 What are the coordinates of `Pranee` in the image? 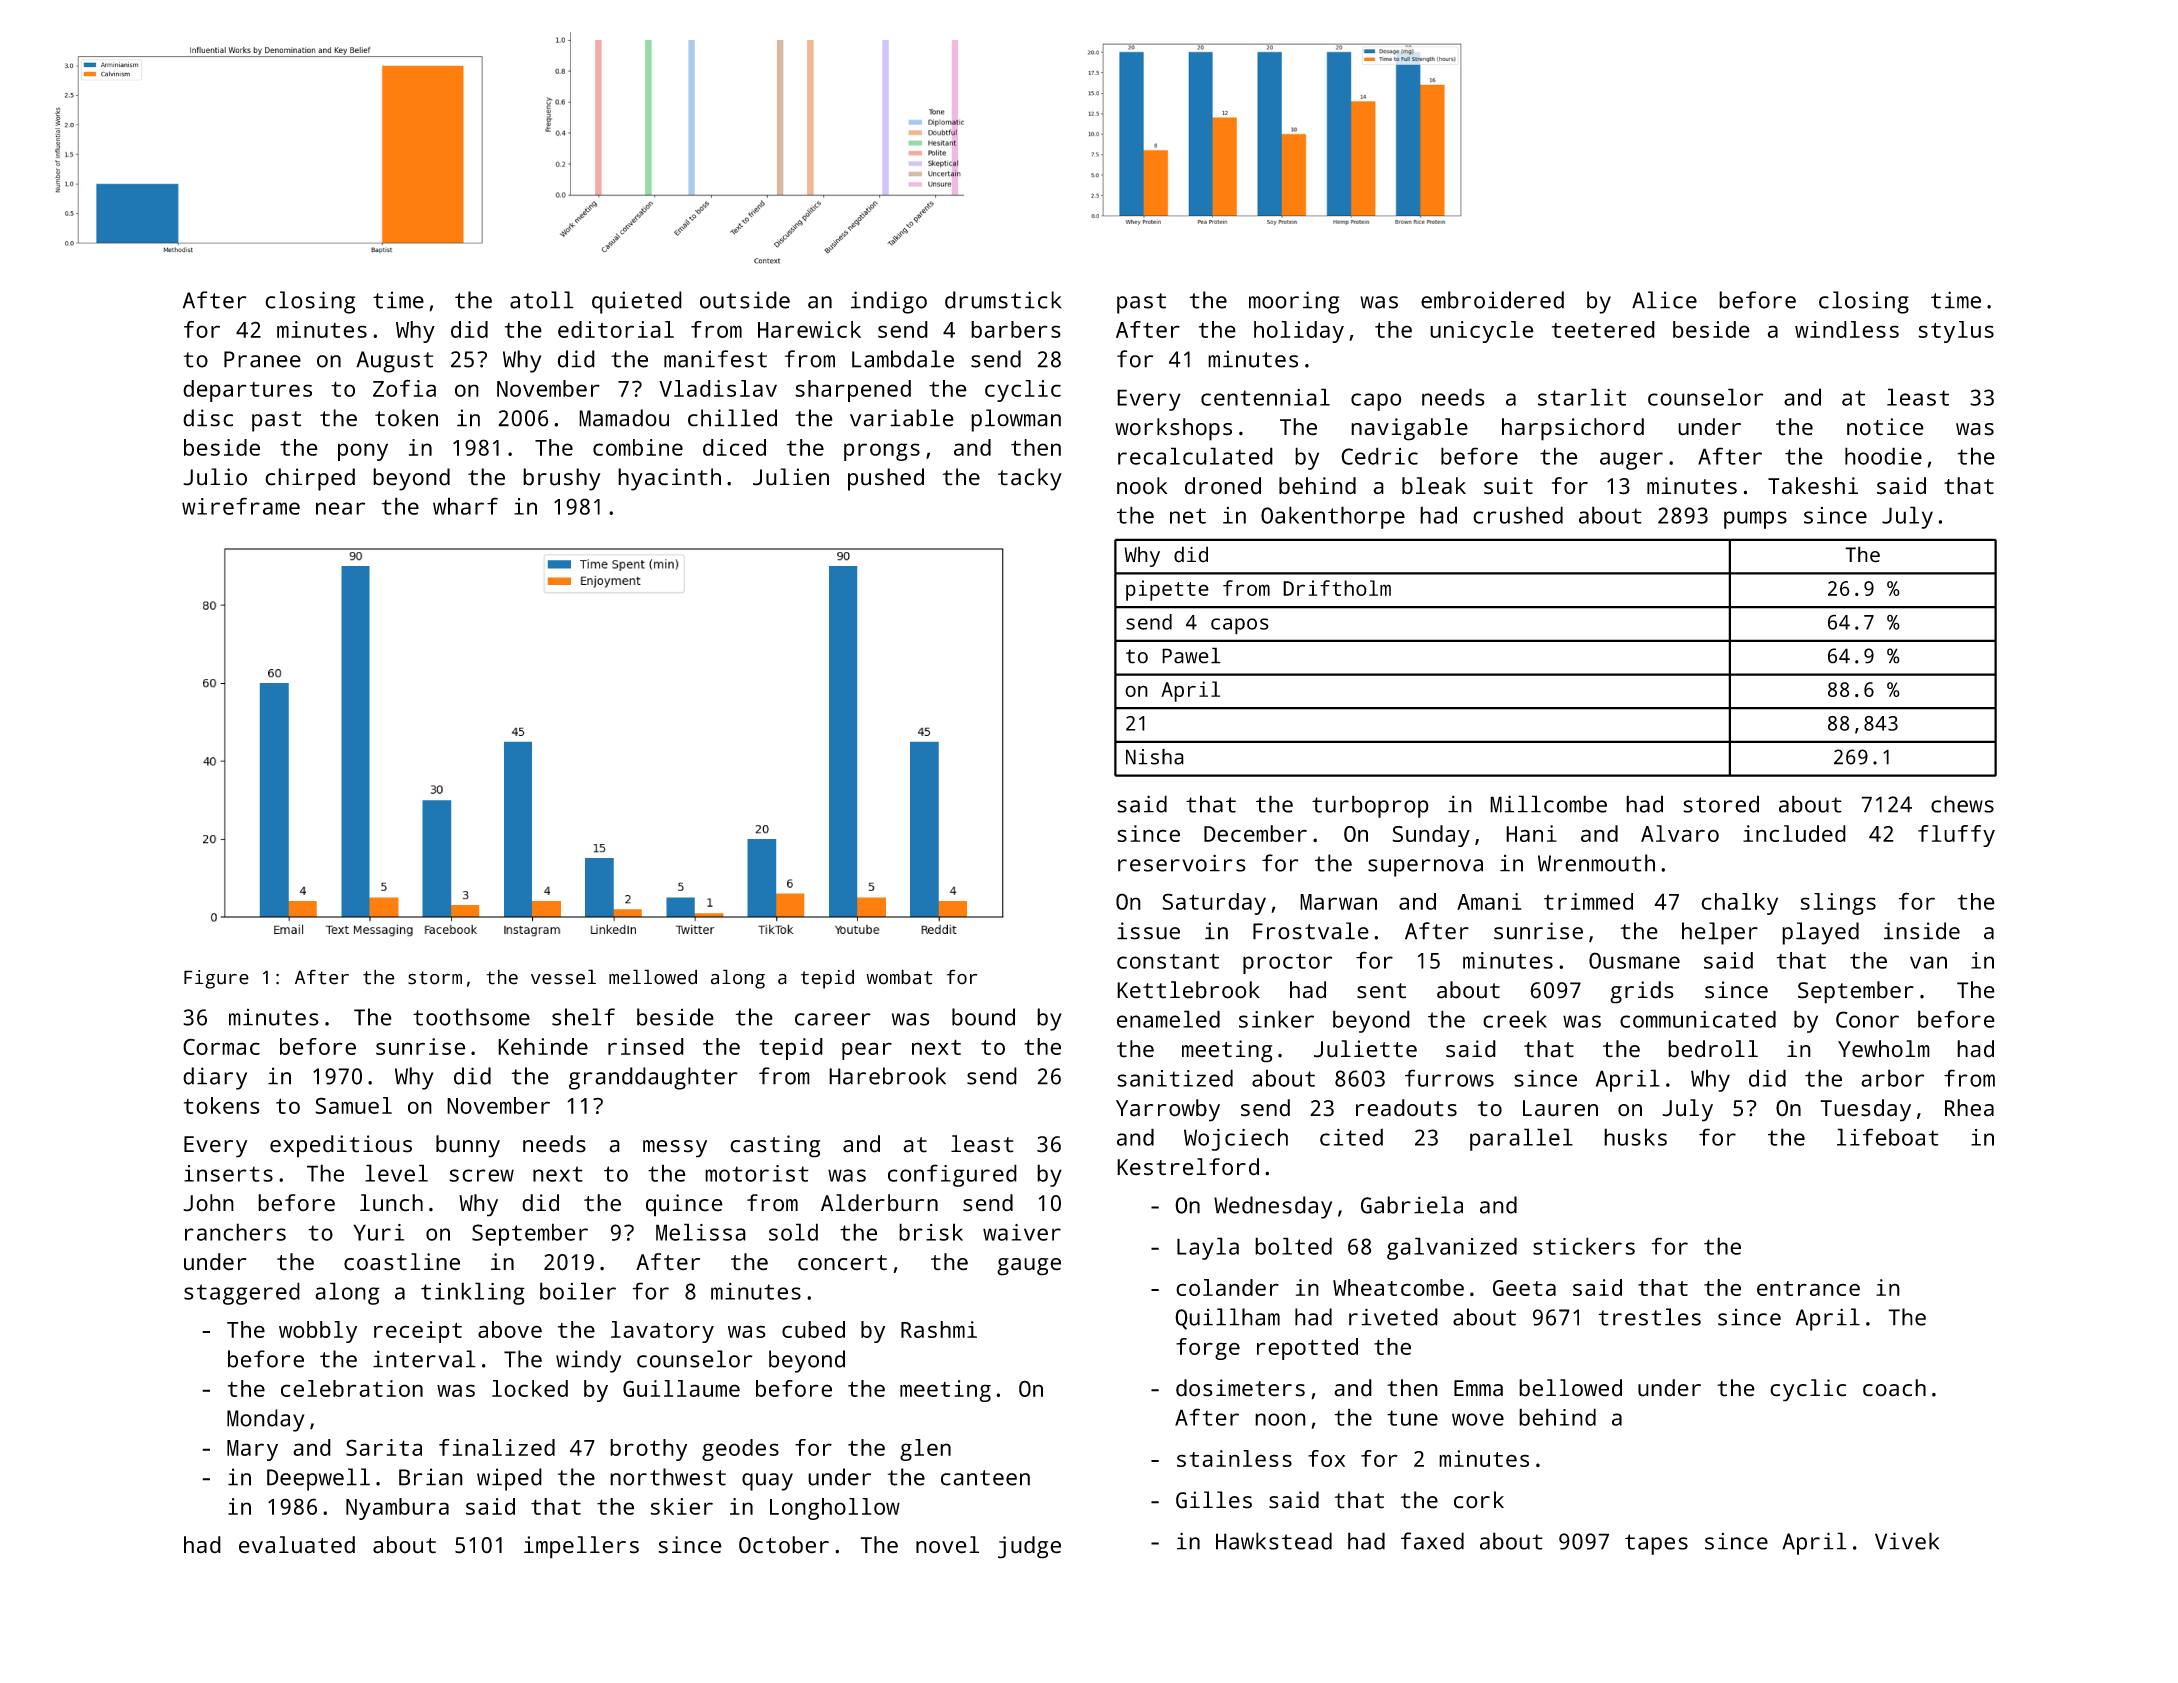 It's located at (262, 359).
